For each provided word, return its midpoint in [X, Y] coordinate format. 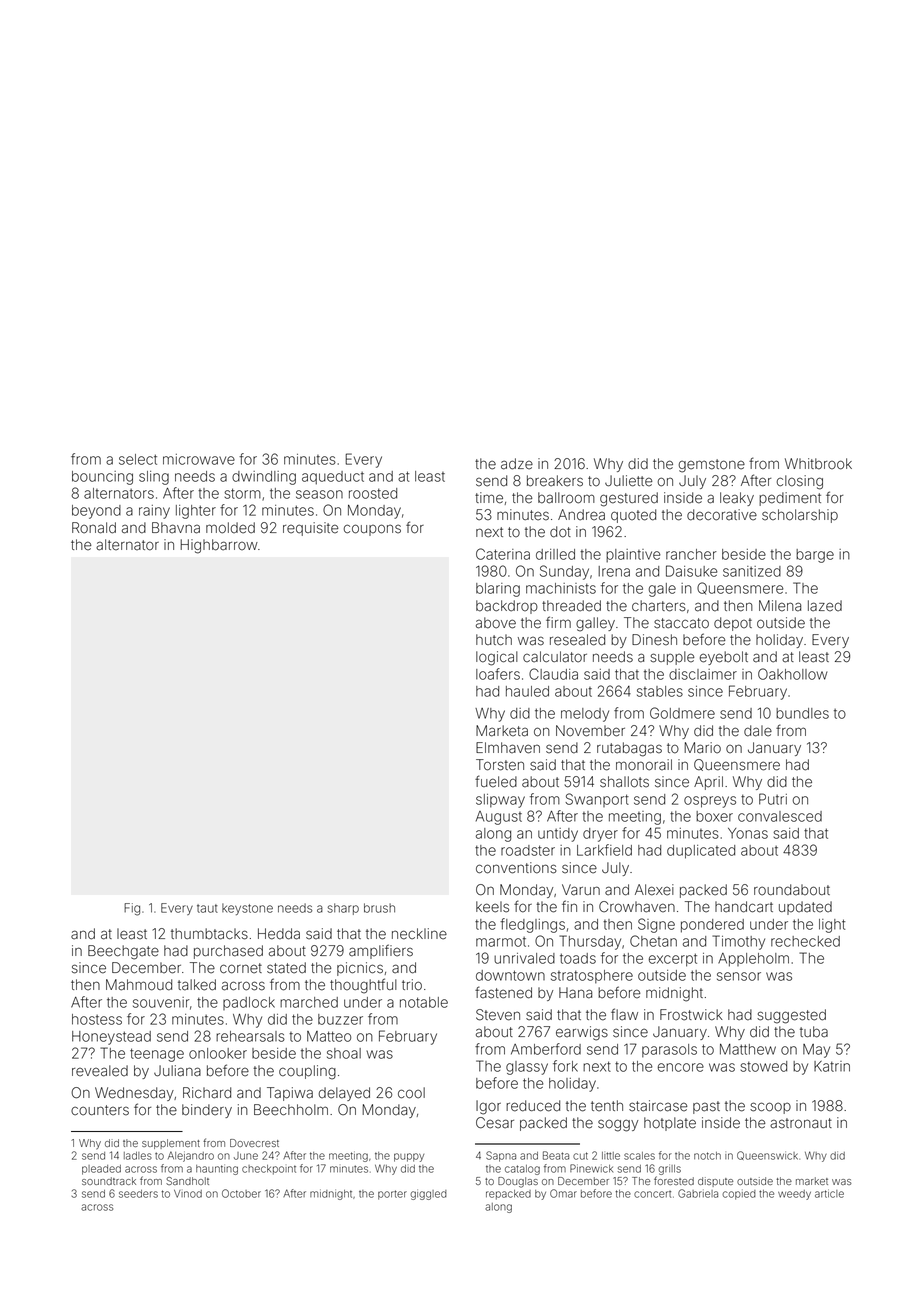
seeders [138, 1194]
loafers [498, 674]
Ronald [94, 528]
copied [739, 1194]
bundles [802, 713]
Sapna [501, 1156]
